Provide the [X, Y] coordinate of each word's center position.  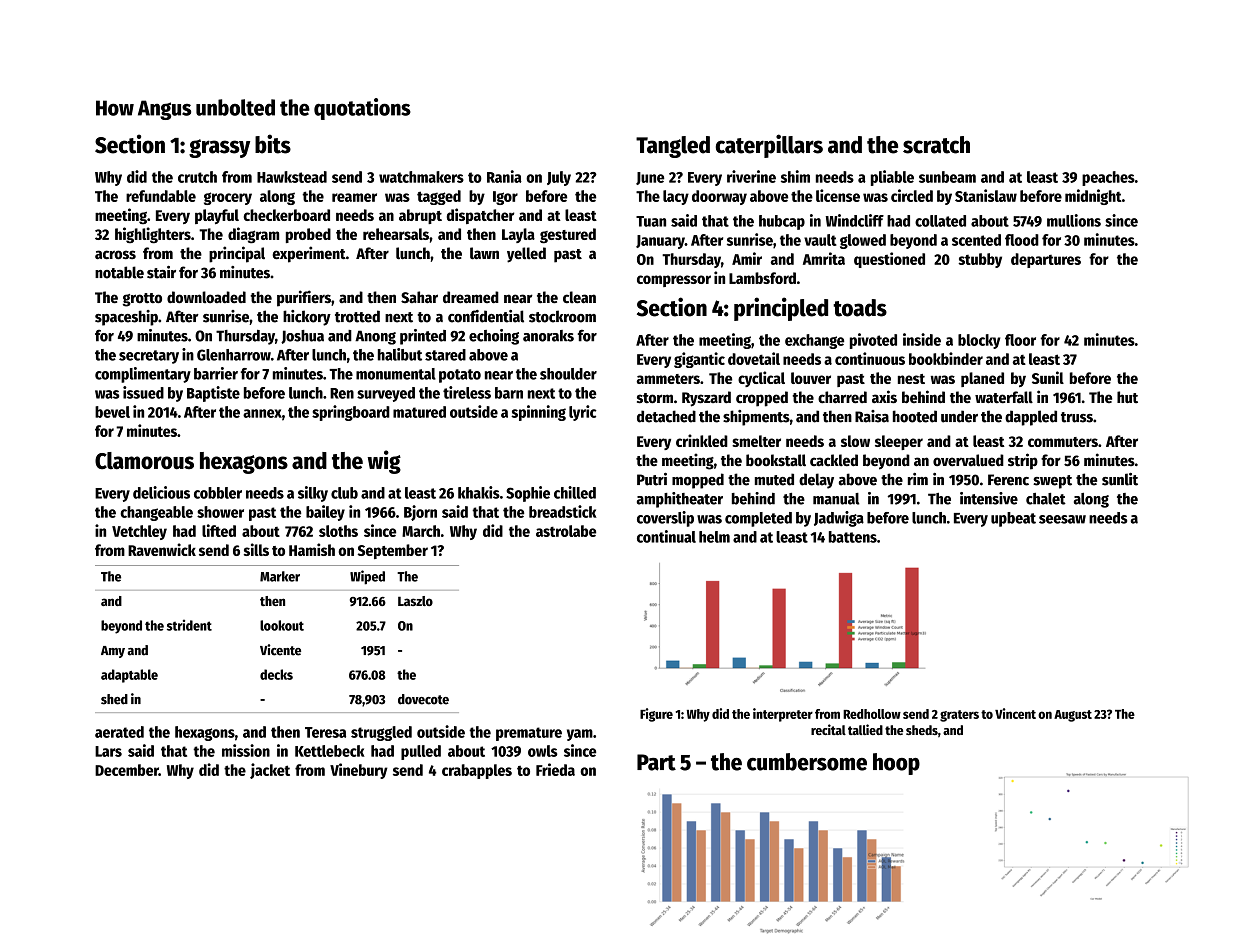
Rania [504, 176]
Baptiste [213, 394]
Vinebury [359, 771]
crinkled [702, 440]
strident [189, 625]
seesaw [1062, 519]
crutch [197, 177]
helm [714, 537]
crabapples [477, 771]
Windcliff [855, 220]
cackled [834, 460]
